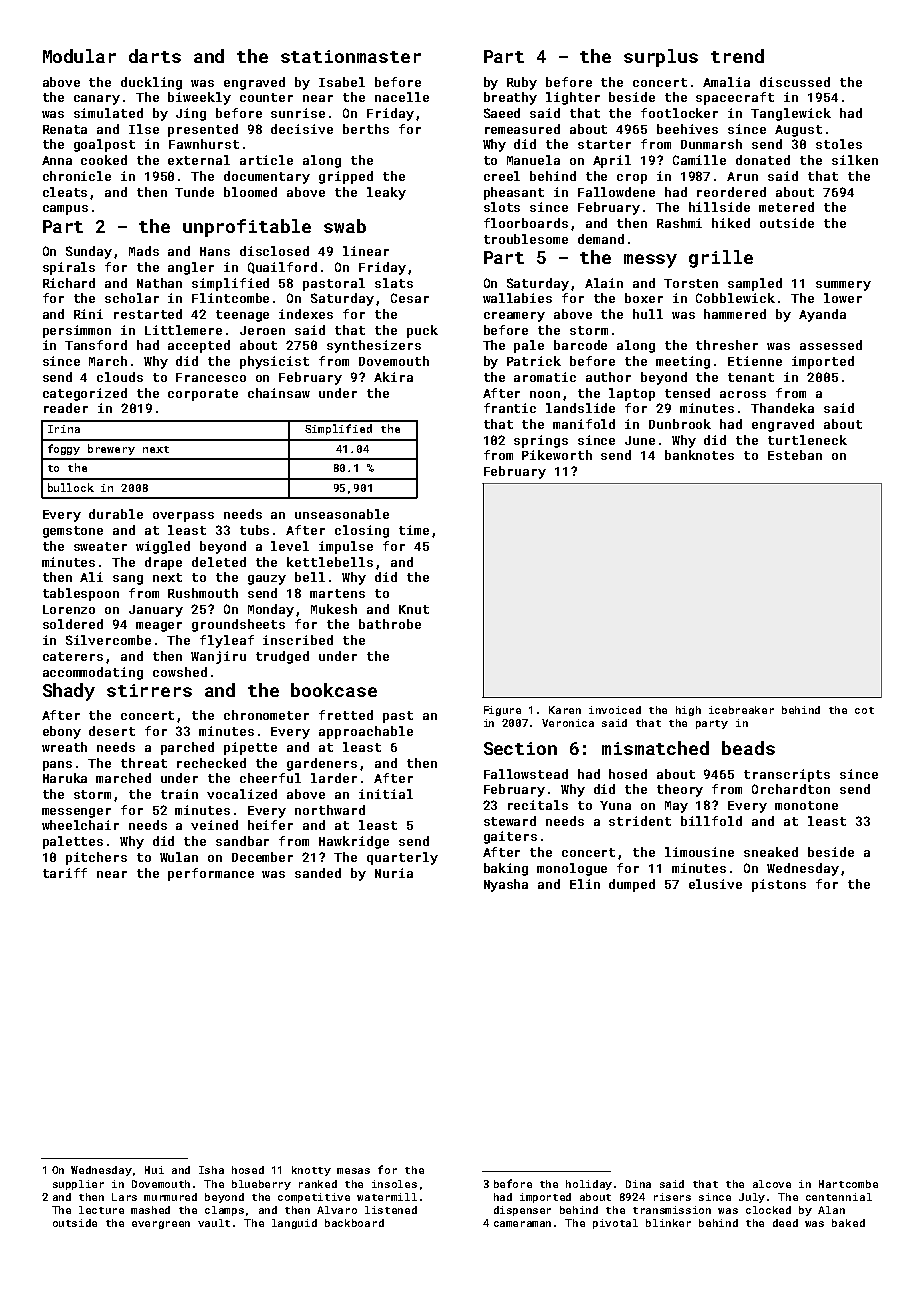  Describe the element at coordinates (414, 530) in the screenshot. I see `time` at that location.
